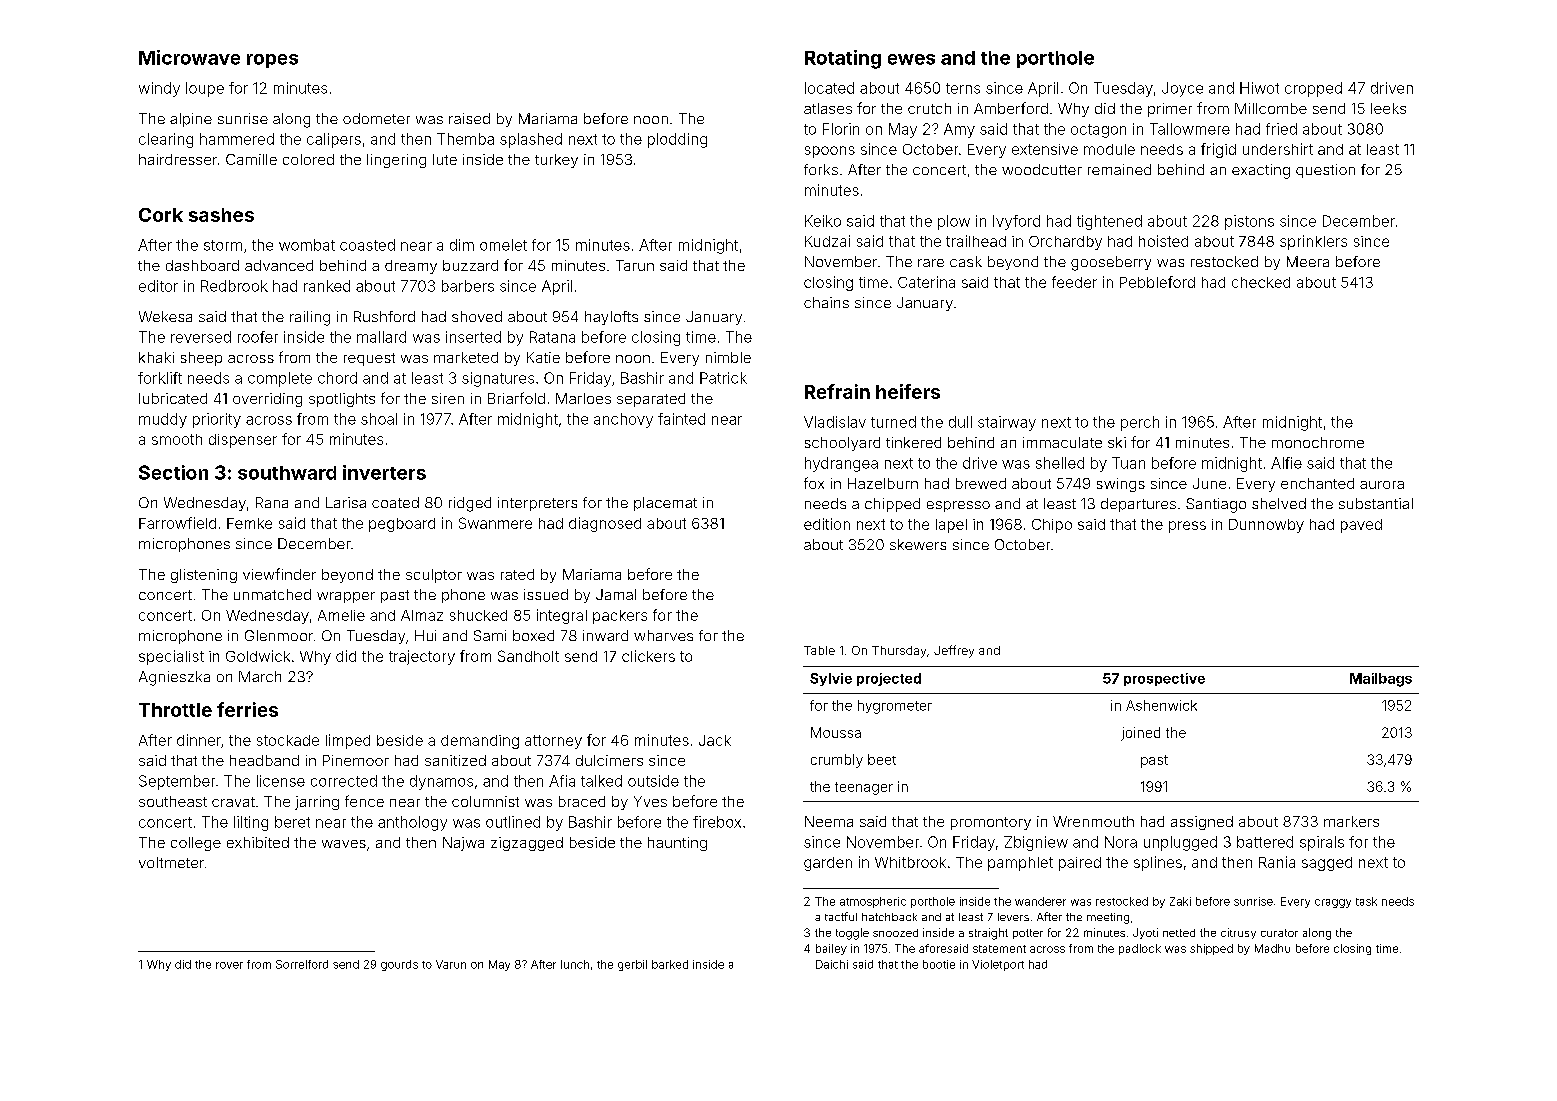 Image resolution: width=1557 pixels, height=1101 pixels. What do you see at coordinates (399, 965) in the document?
I see `gourds` at bounding box center [399, 965].
